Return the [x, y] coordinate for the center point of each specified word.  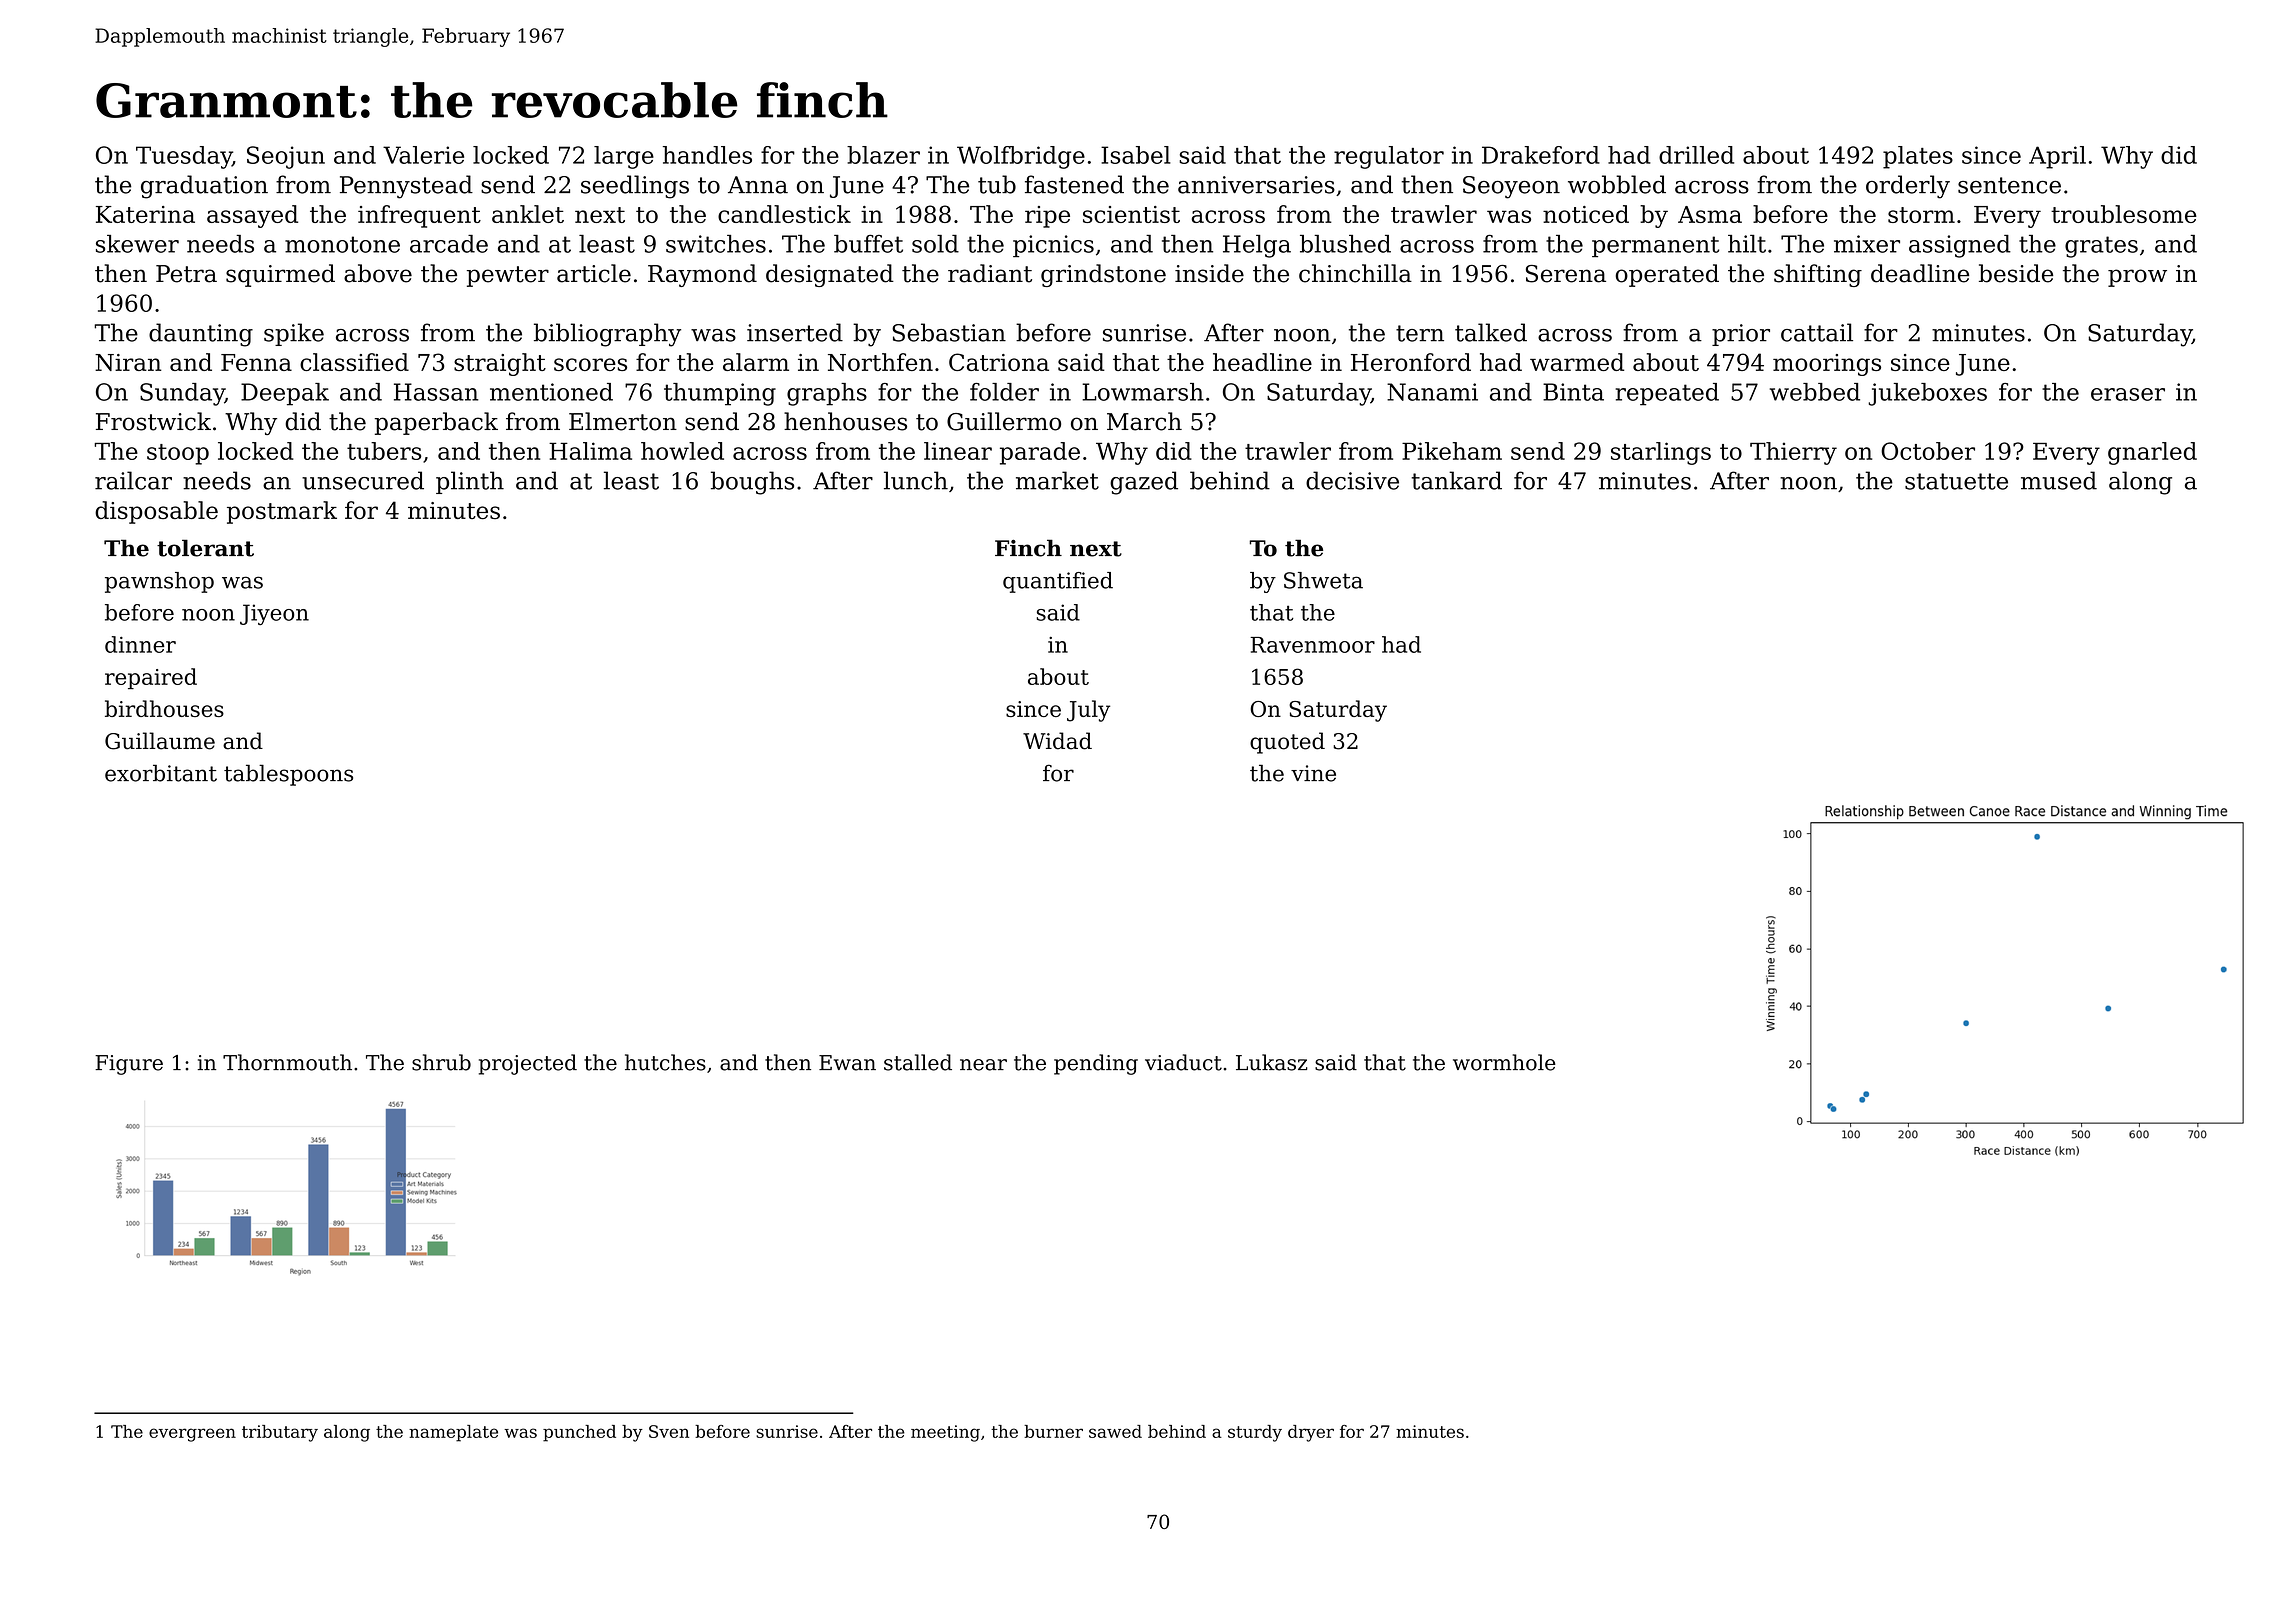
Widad [1057, 741]
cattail [1817, 332]
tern [1420, 333]
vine [1313, 773]
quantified [1058, 582]
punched [579, 1433]
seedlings [635, 187]
